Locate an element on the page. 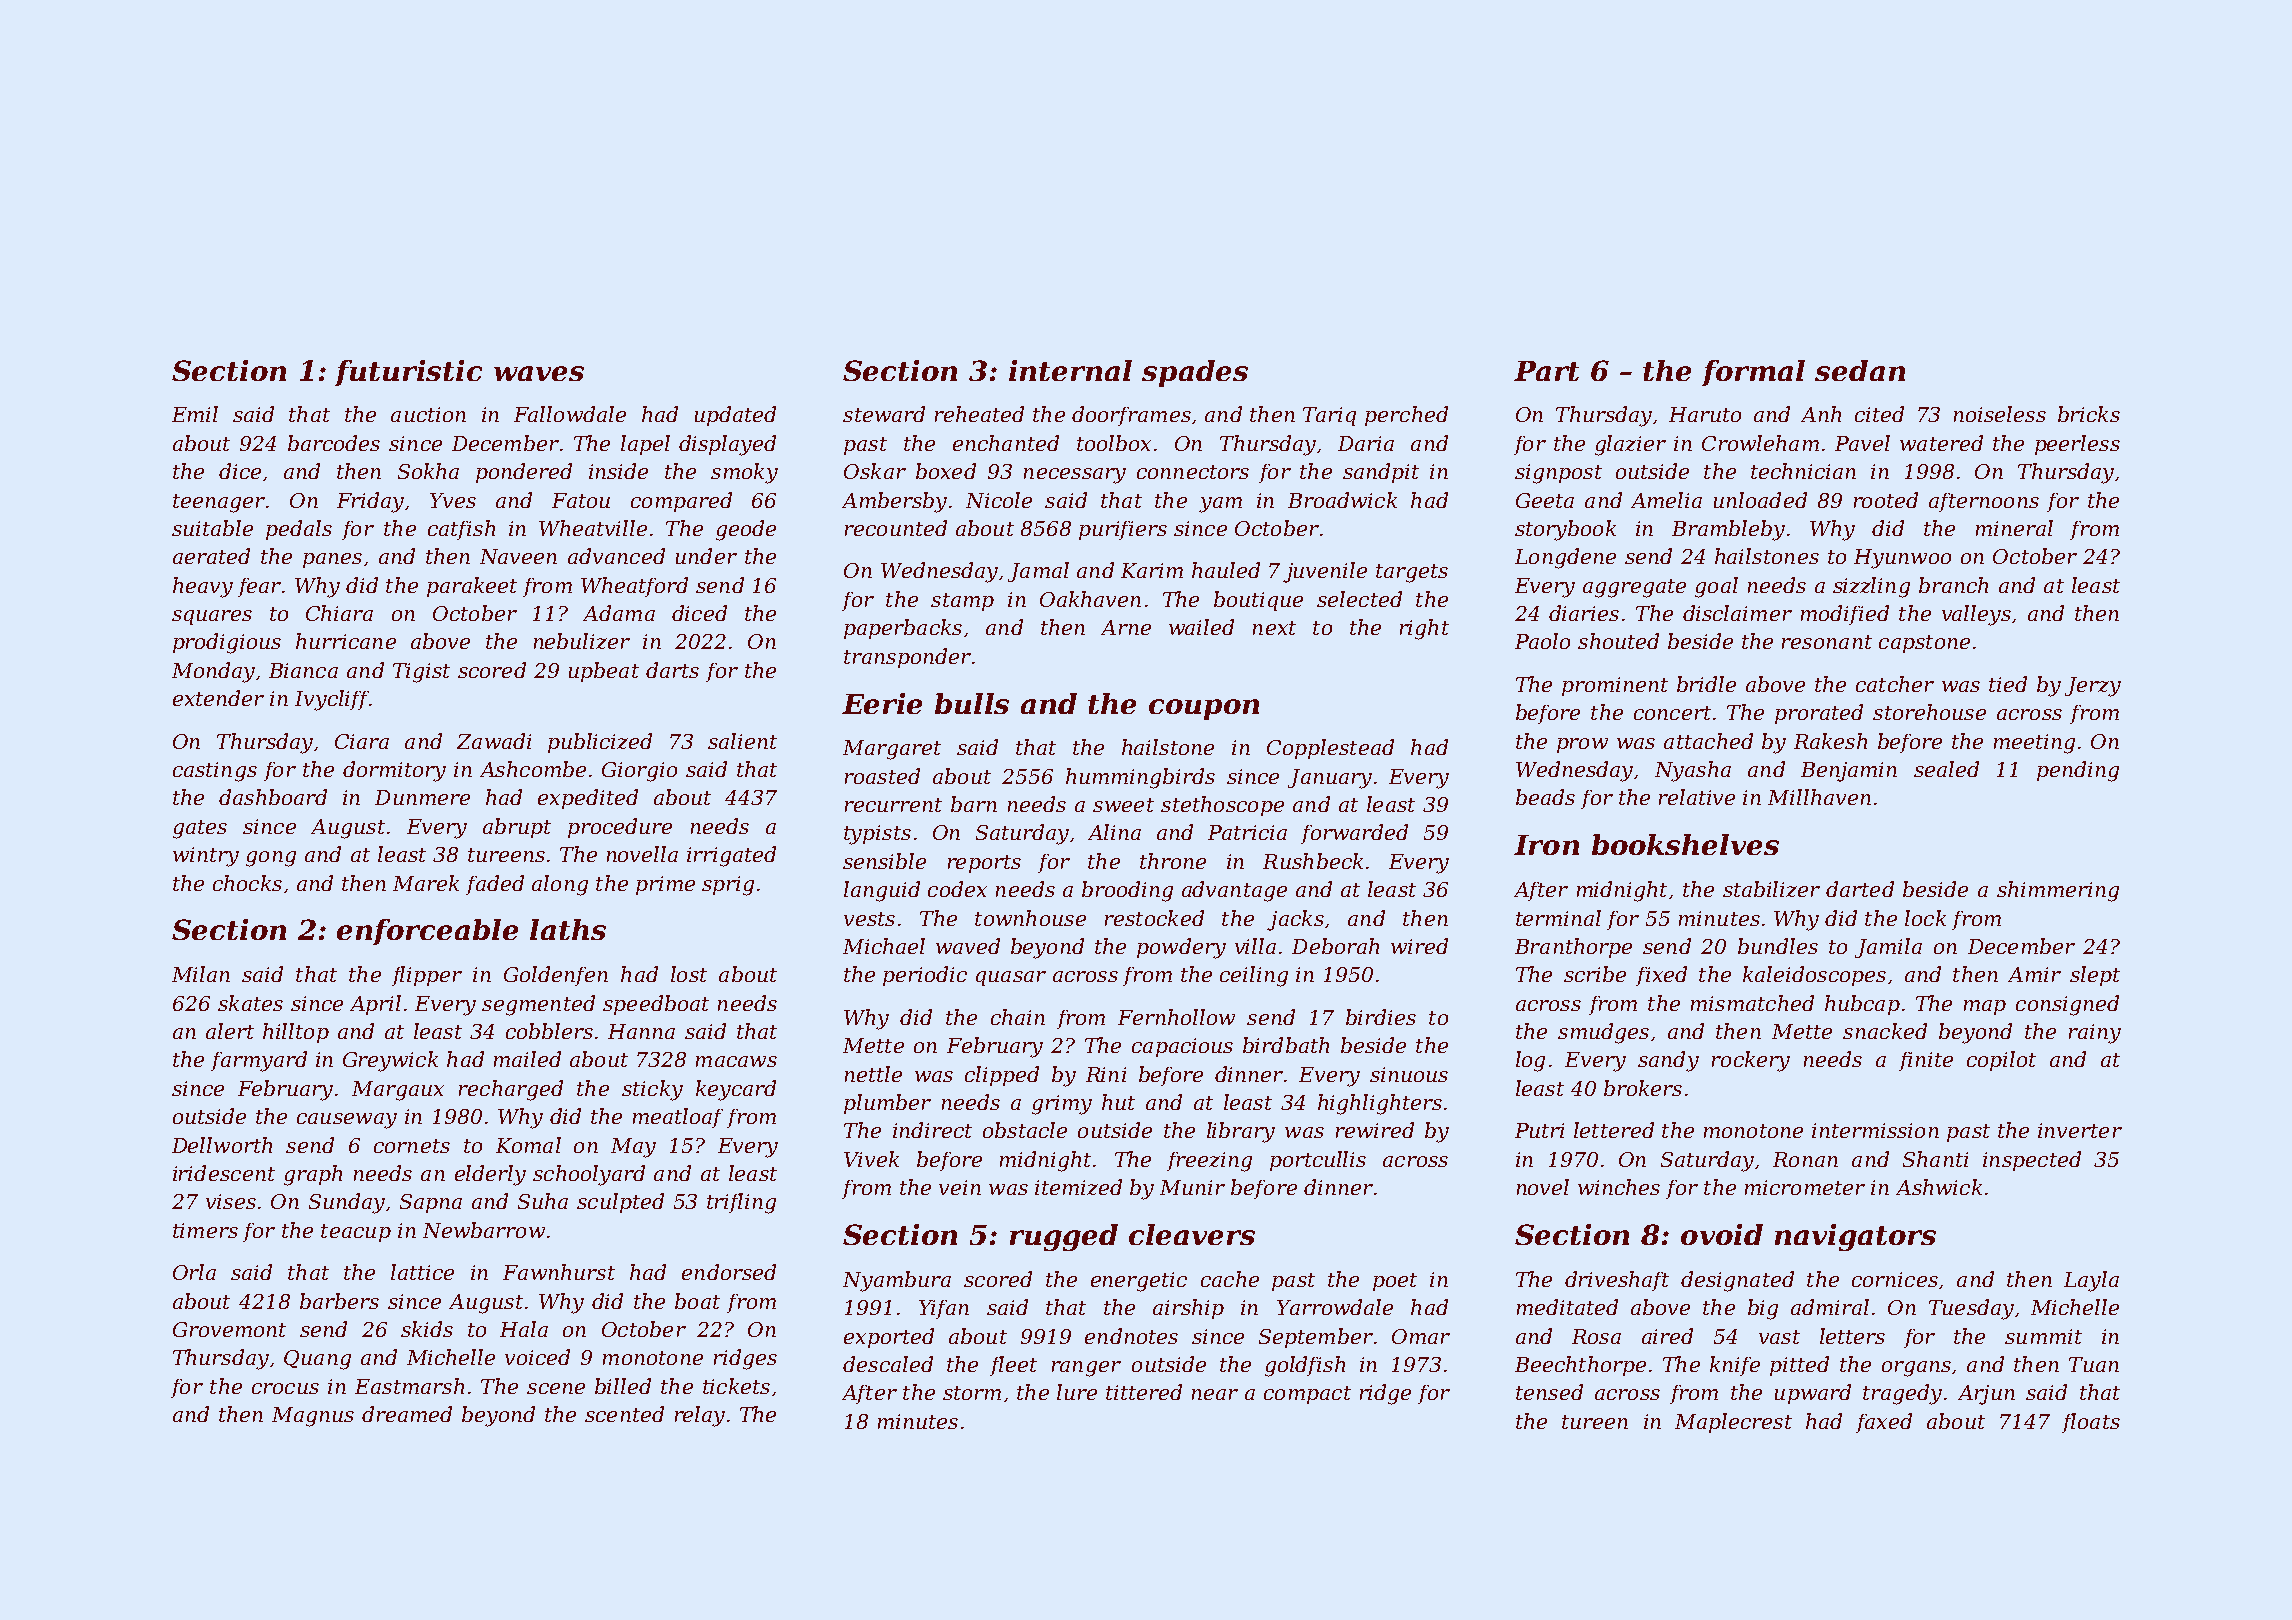 The height and width of the page is (1620, 2292). airship is located at coordinates (1188, 1309).
